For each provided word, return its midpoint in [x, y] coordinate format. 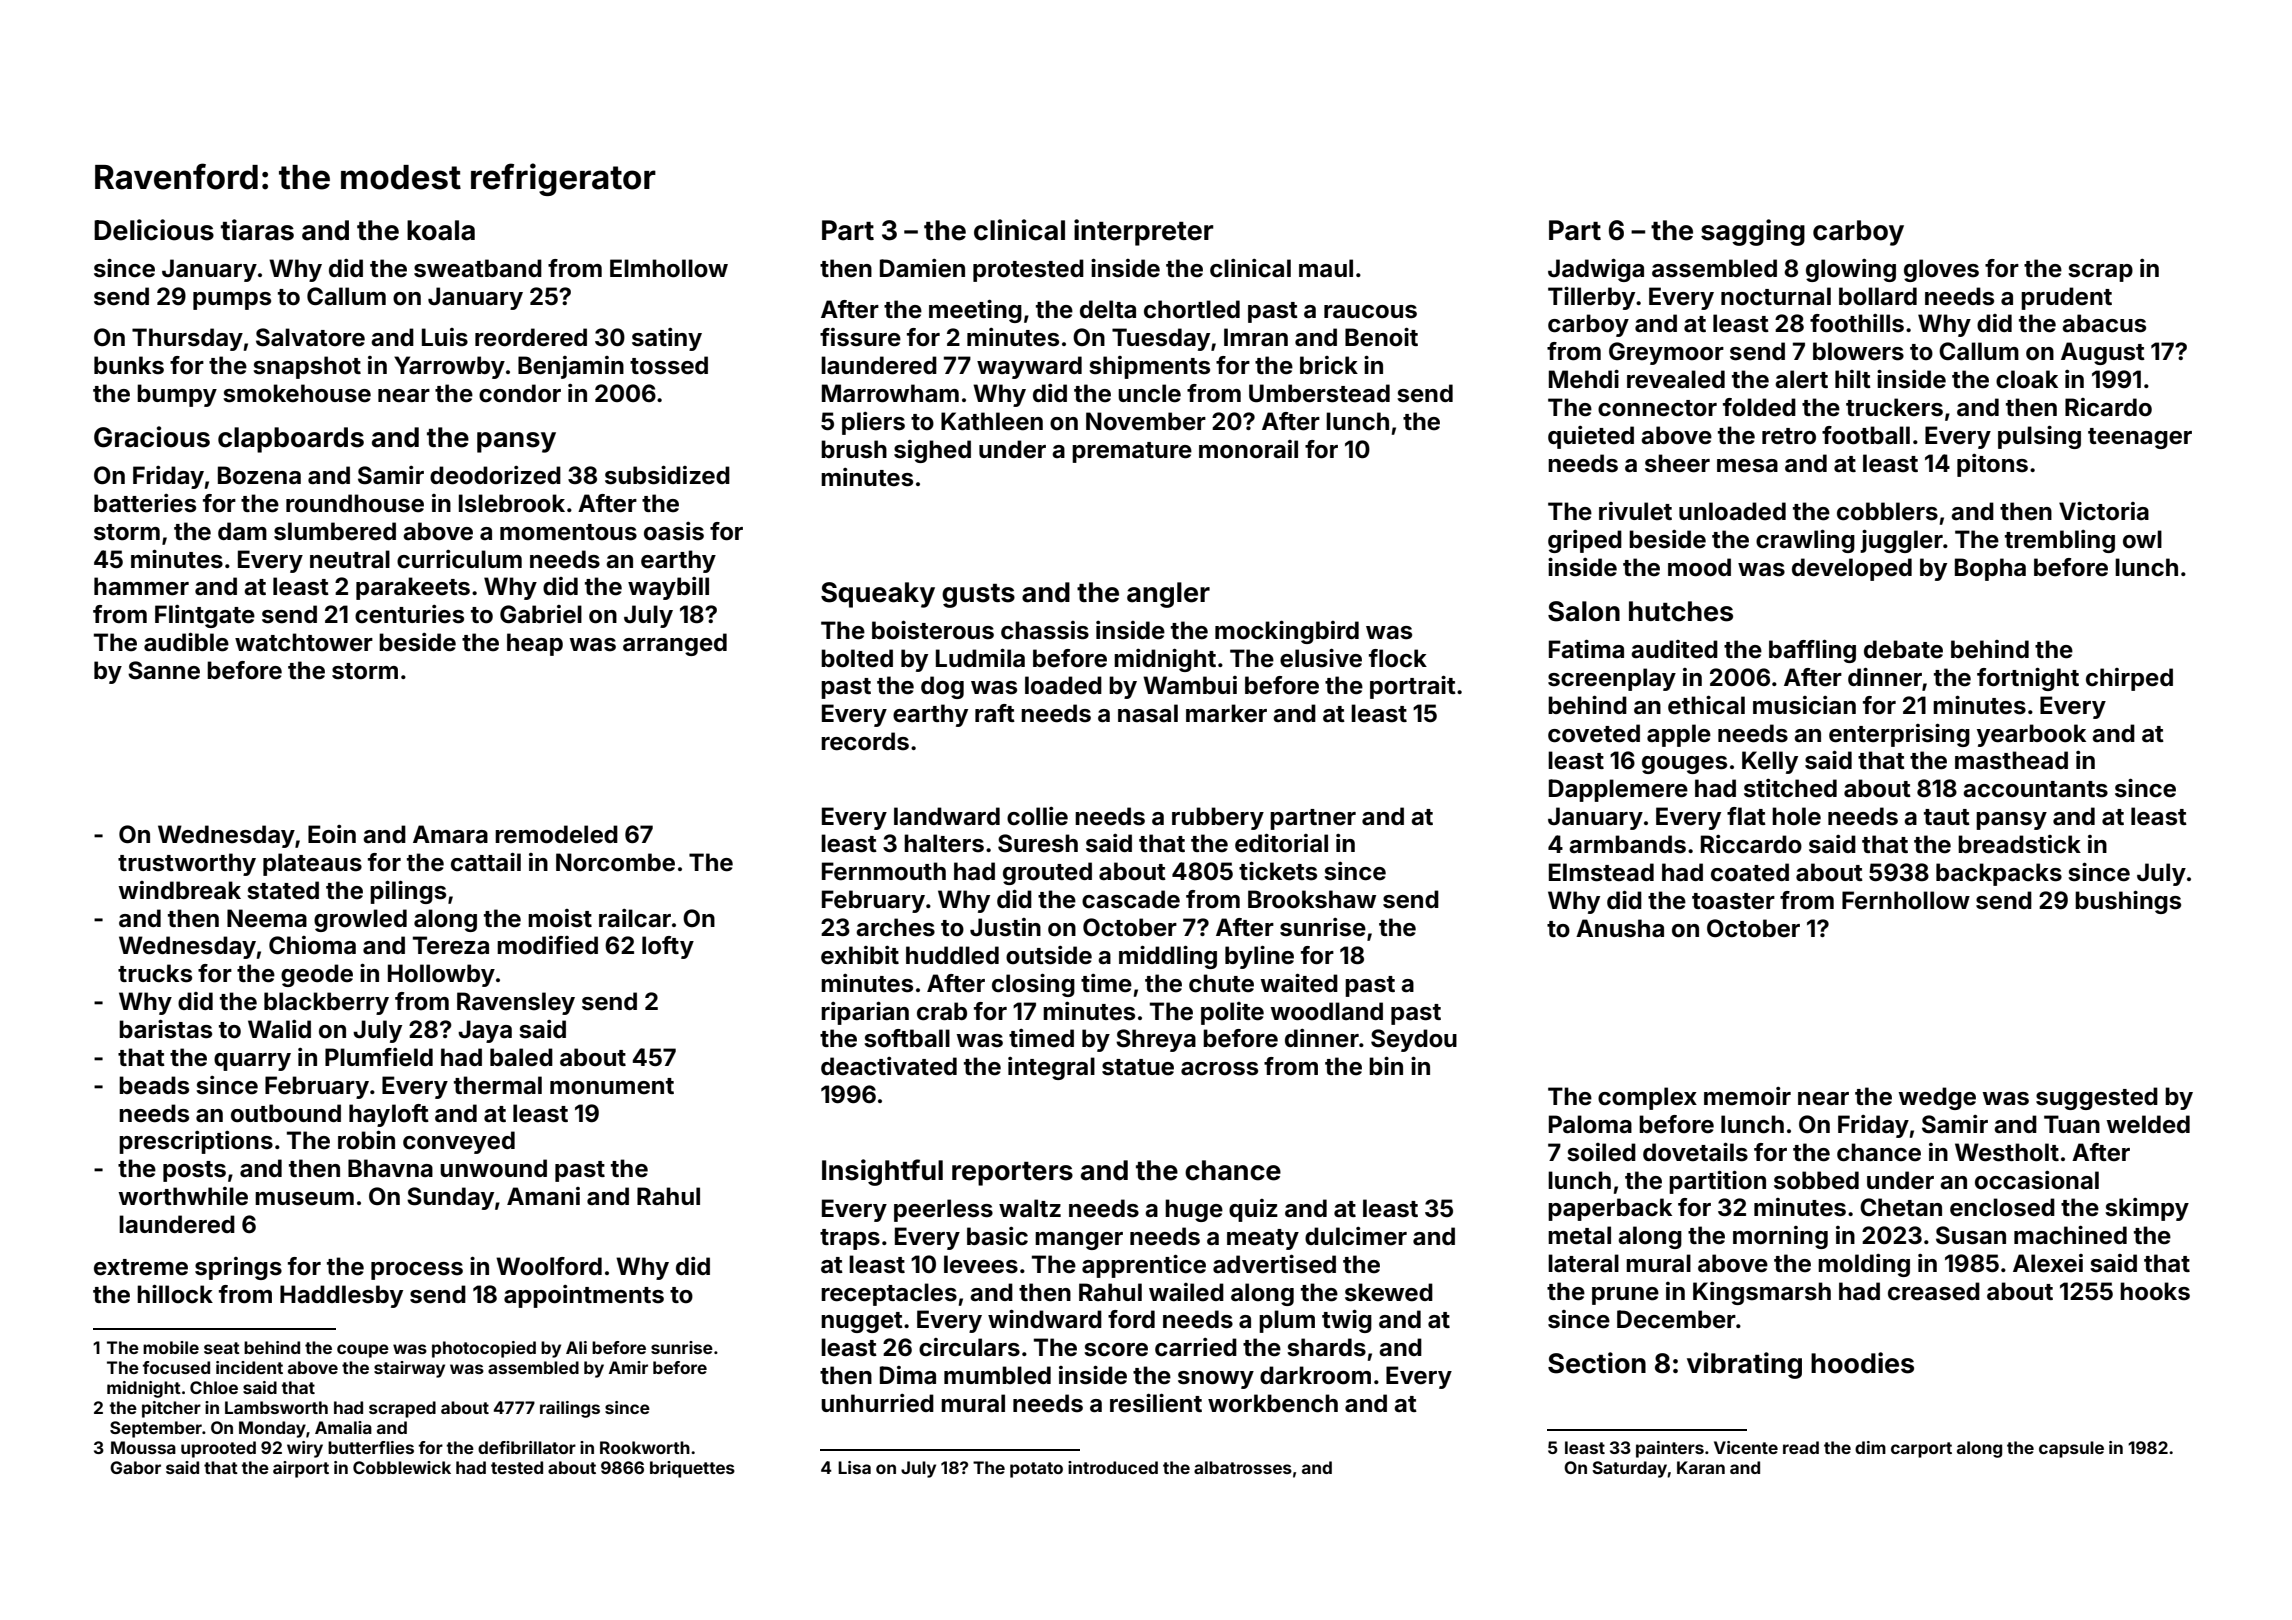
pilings [408, 892]
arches [895, 927]
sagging [1753, 232]
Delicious [154, 230]
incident [249, 1367]
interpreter [1144, 232]
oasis [674, 531]
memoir [1747, 1096]
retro [1789, 436]
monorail [1248, 449]
